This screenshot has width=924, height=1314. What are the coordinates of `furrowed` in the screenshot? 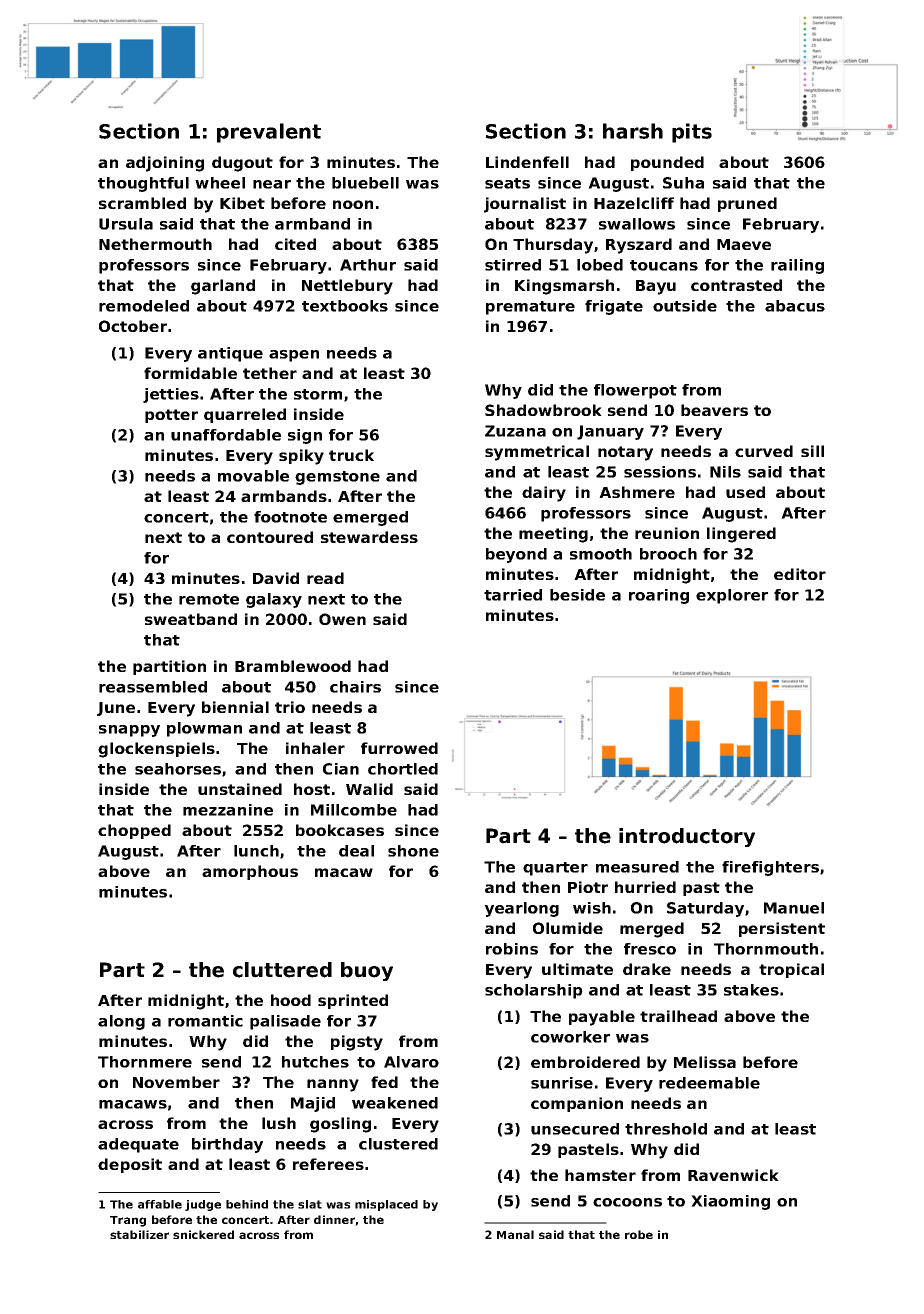 It's located at (399, 748).
